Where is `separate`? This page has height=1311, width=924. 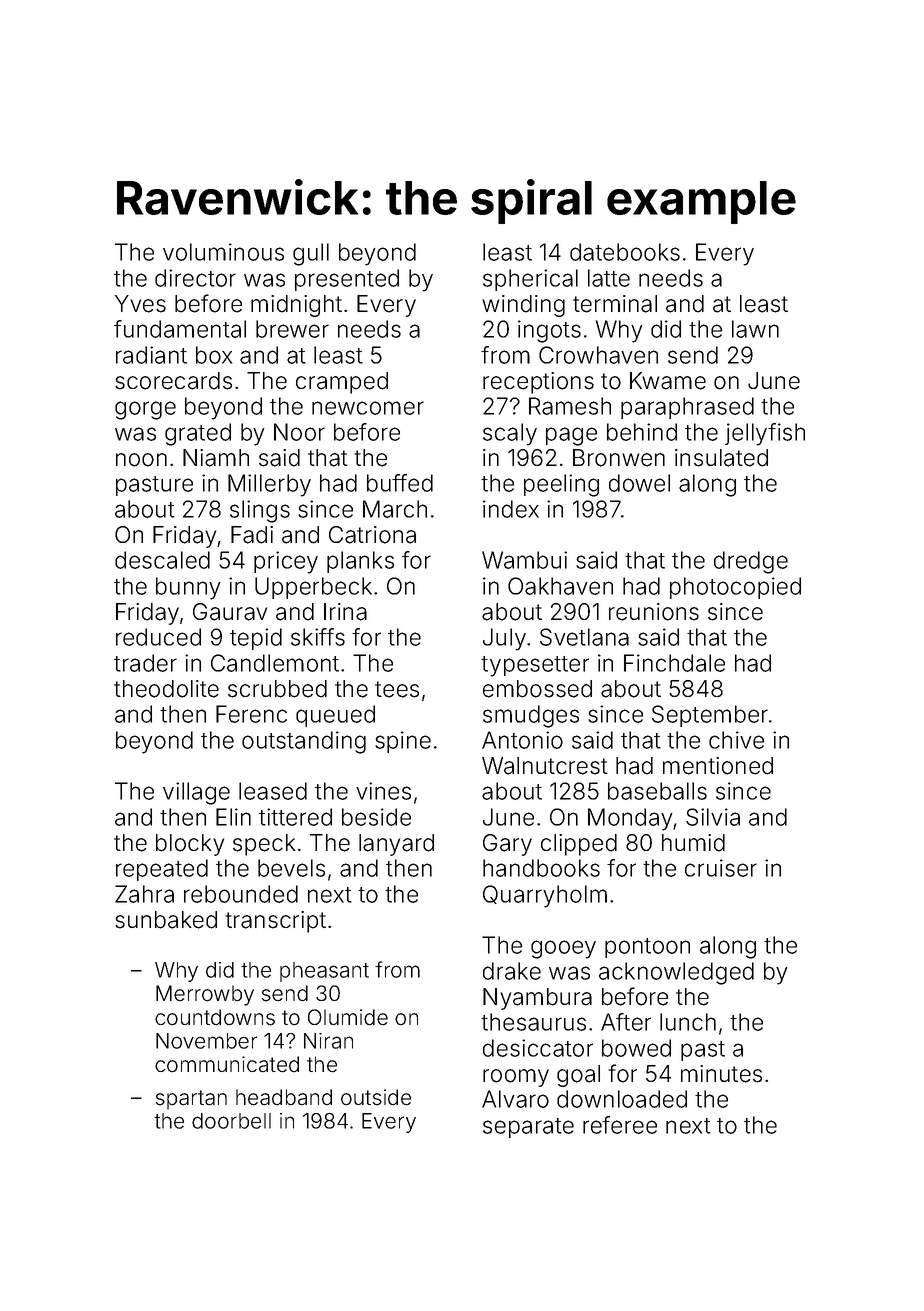
separate is located at coordinates (528, 1128).
